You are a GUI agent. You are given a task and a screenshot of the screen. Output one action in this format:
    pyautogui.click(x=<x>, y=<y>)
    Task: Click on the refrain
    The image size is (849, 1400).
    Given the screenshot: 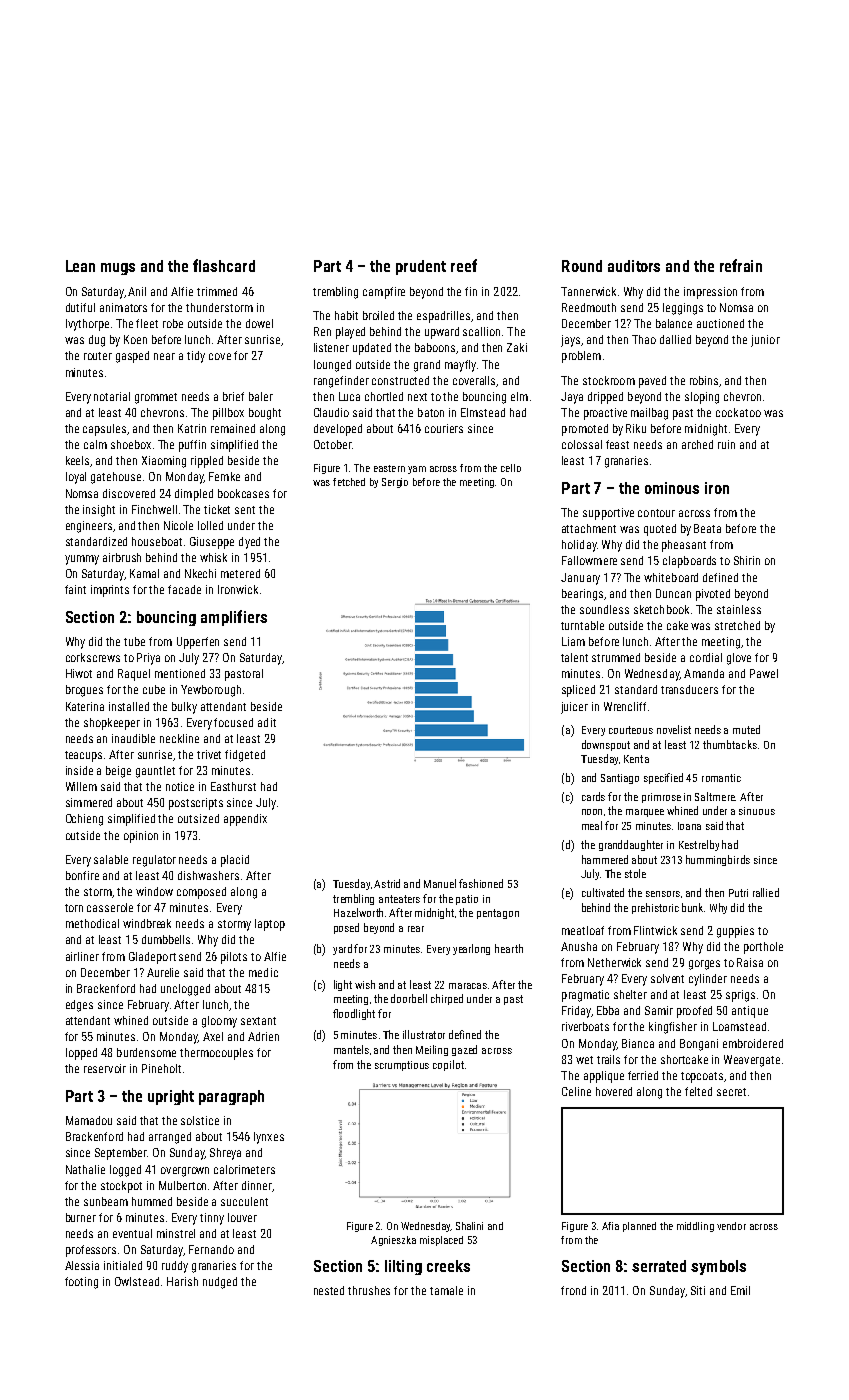 What is the action you would take?
    pyautogui.click(x=741, y=265)
